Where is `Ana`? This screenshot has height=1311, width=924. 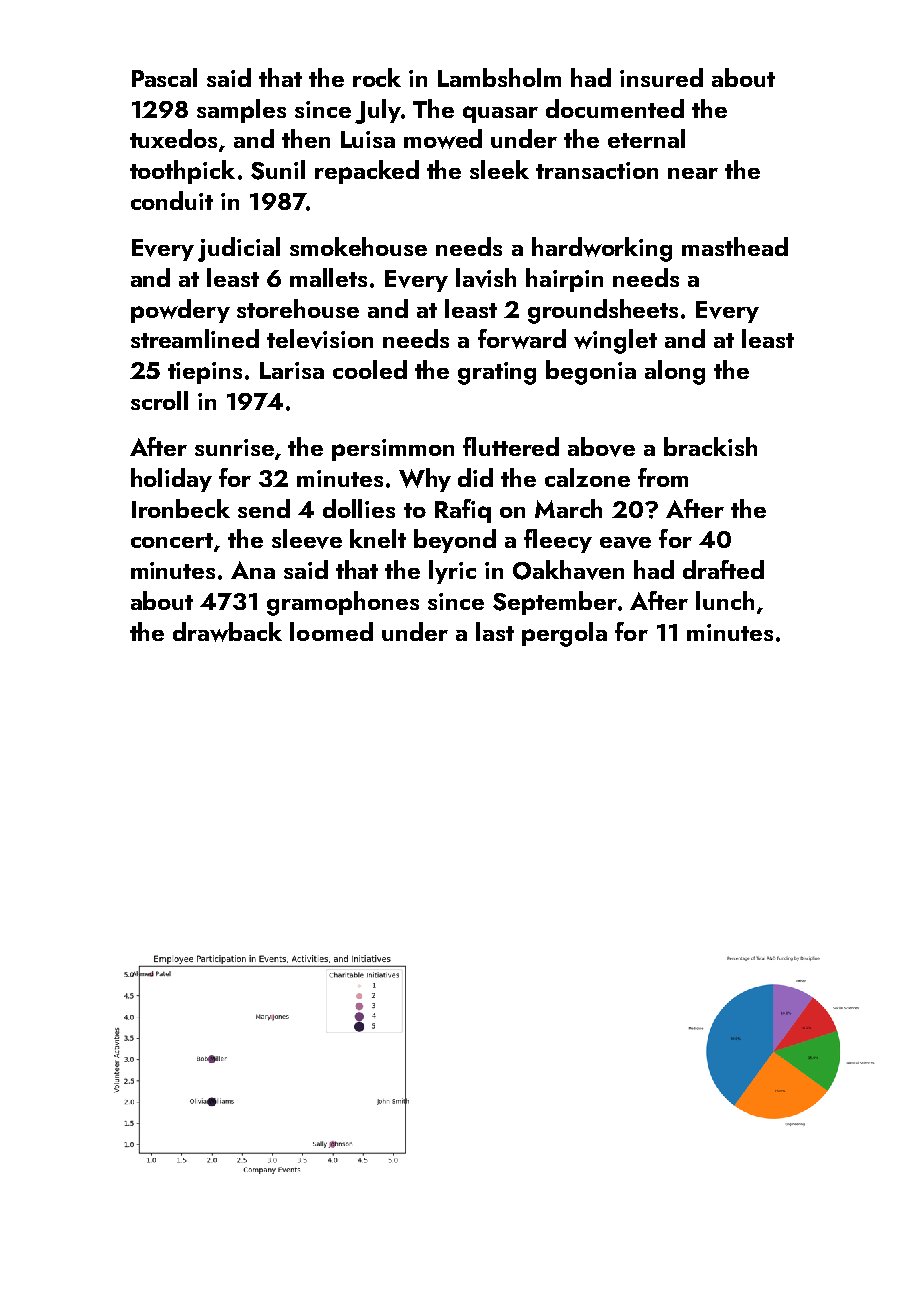 Ana is located at coordinates (253, 570).
